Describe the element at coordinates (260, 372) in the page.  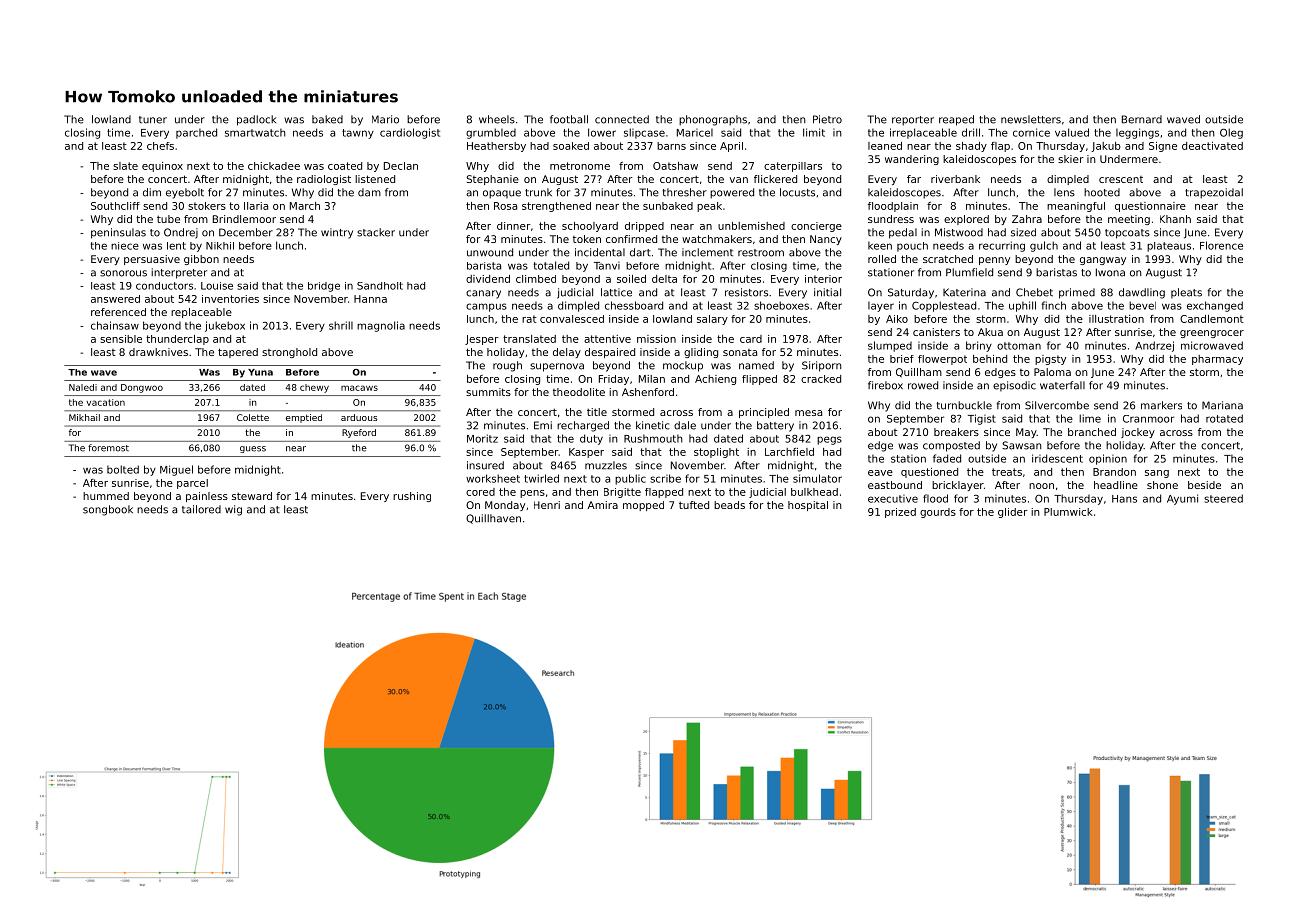
I see `Yuna` at that location.
